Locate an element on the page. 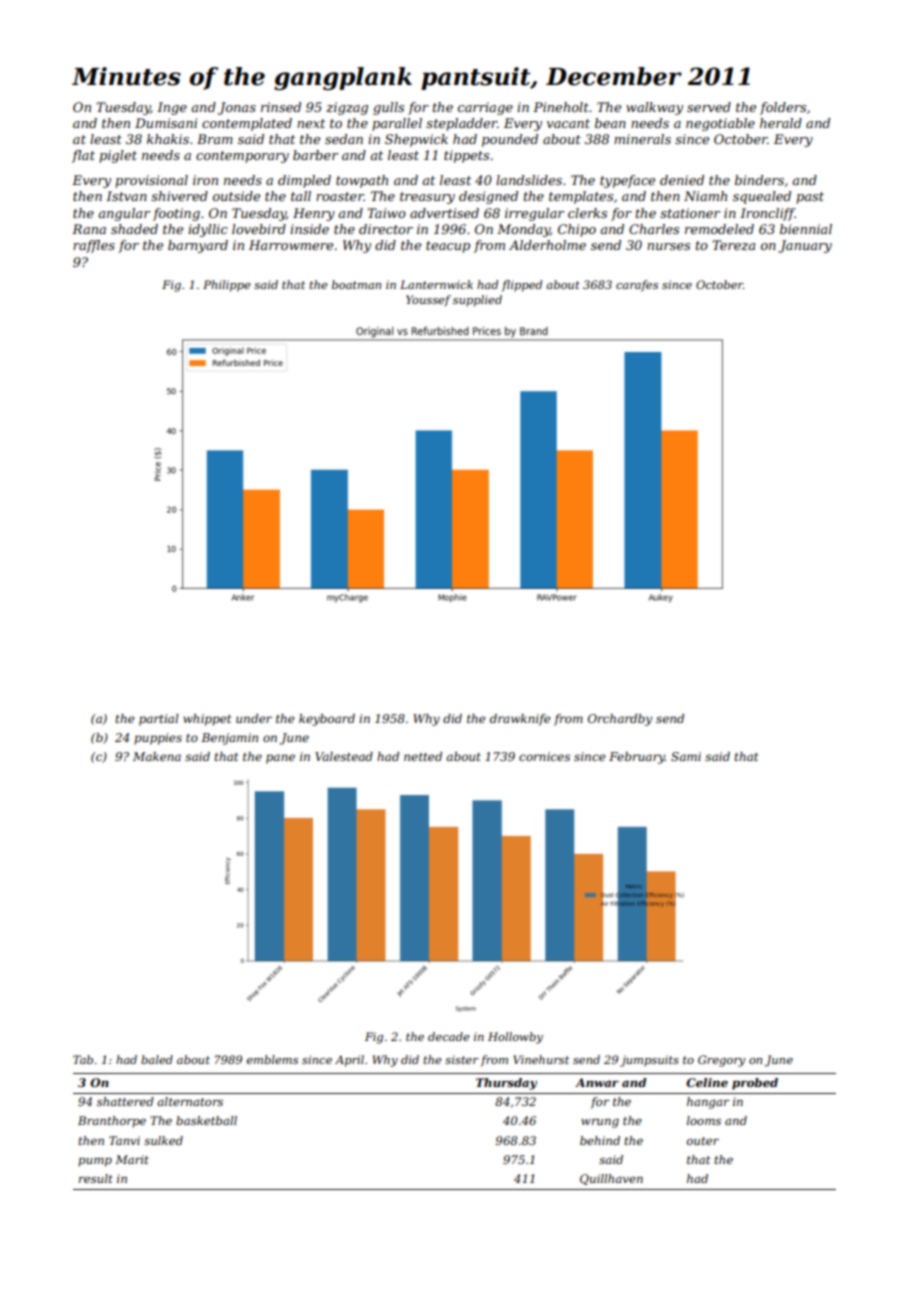 The width and height of the document is (908, 1316). partial is located at coordinates (159, 720).
